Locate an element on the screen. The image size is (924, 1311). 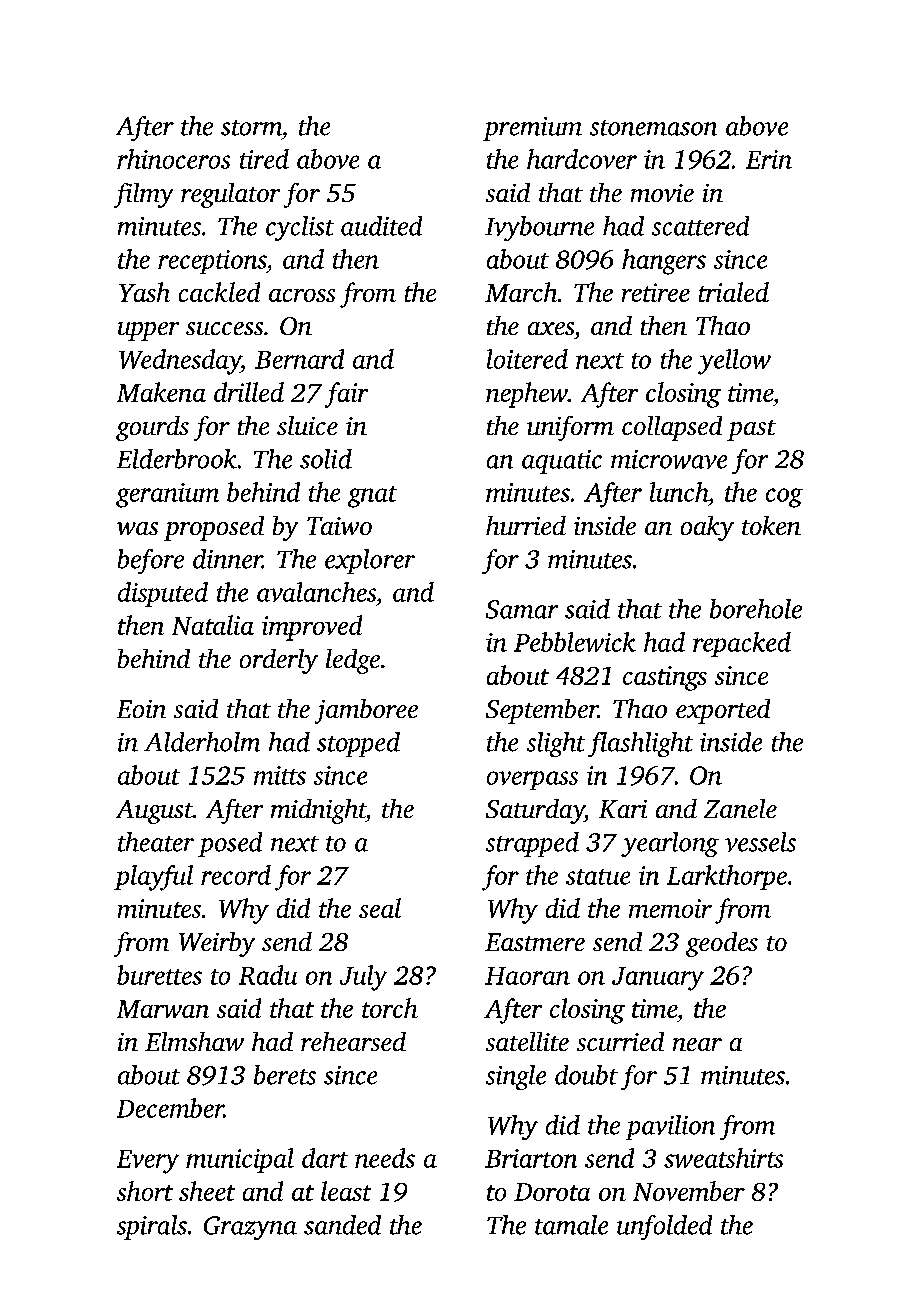
November is located at coordinates (689, 1191).
